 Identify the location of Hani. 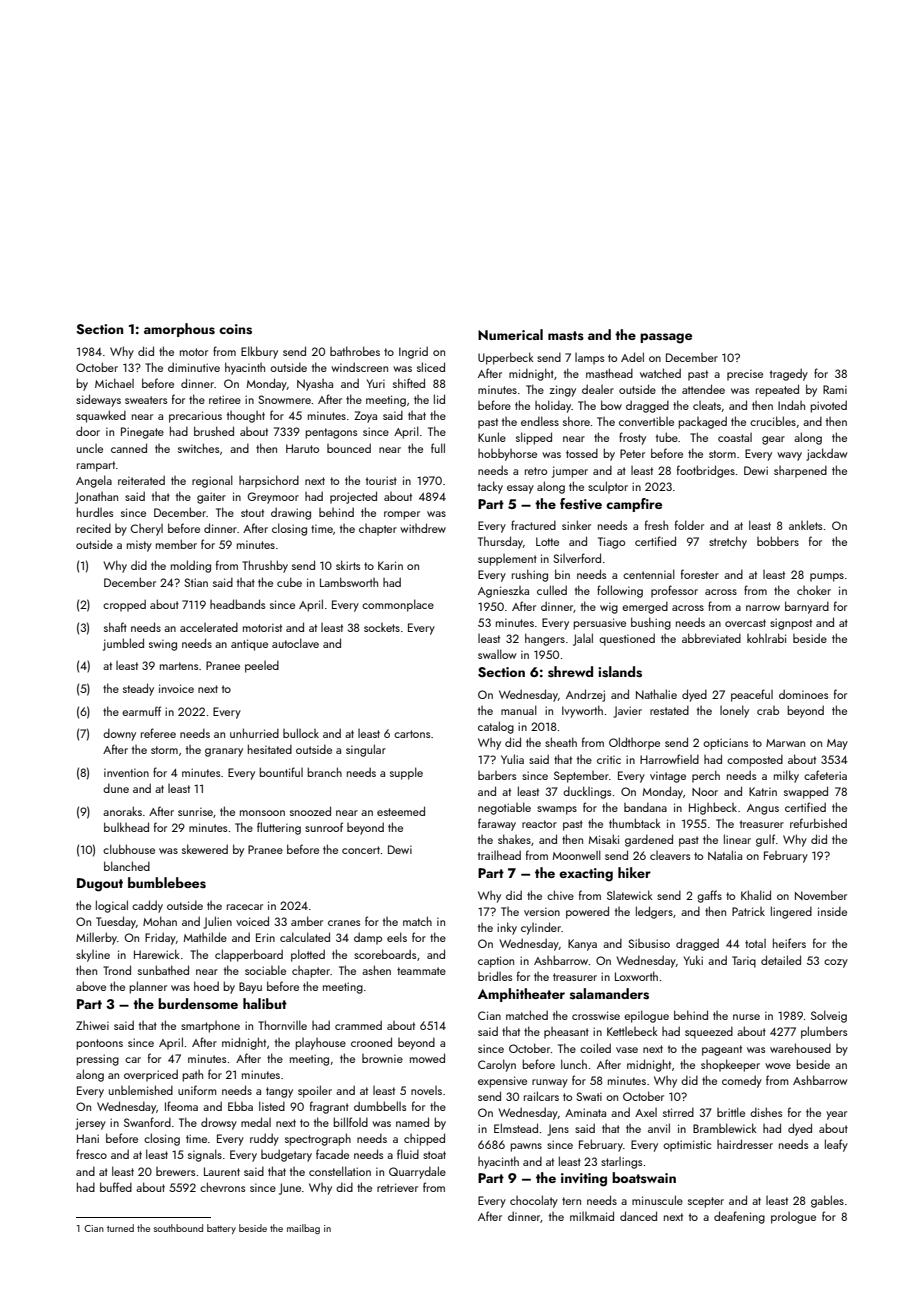
(88, 1138).
